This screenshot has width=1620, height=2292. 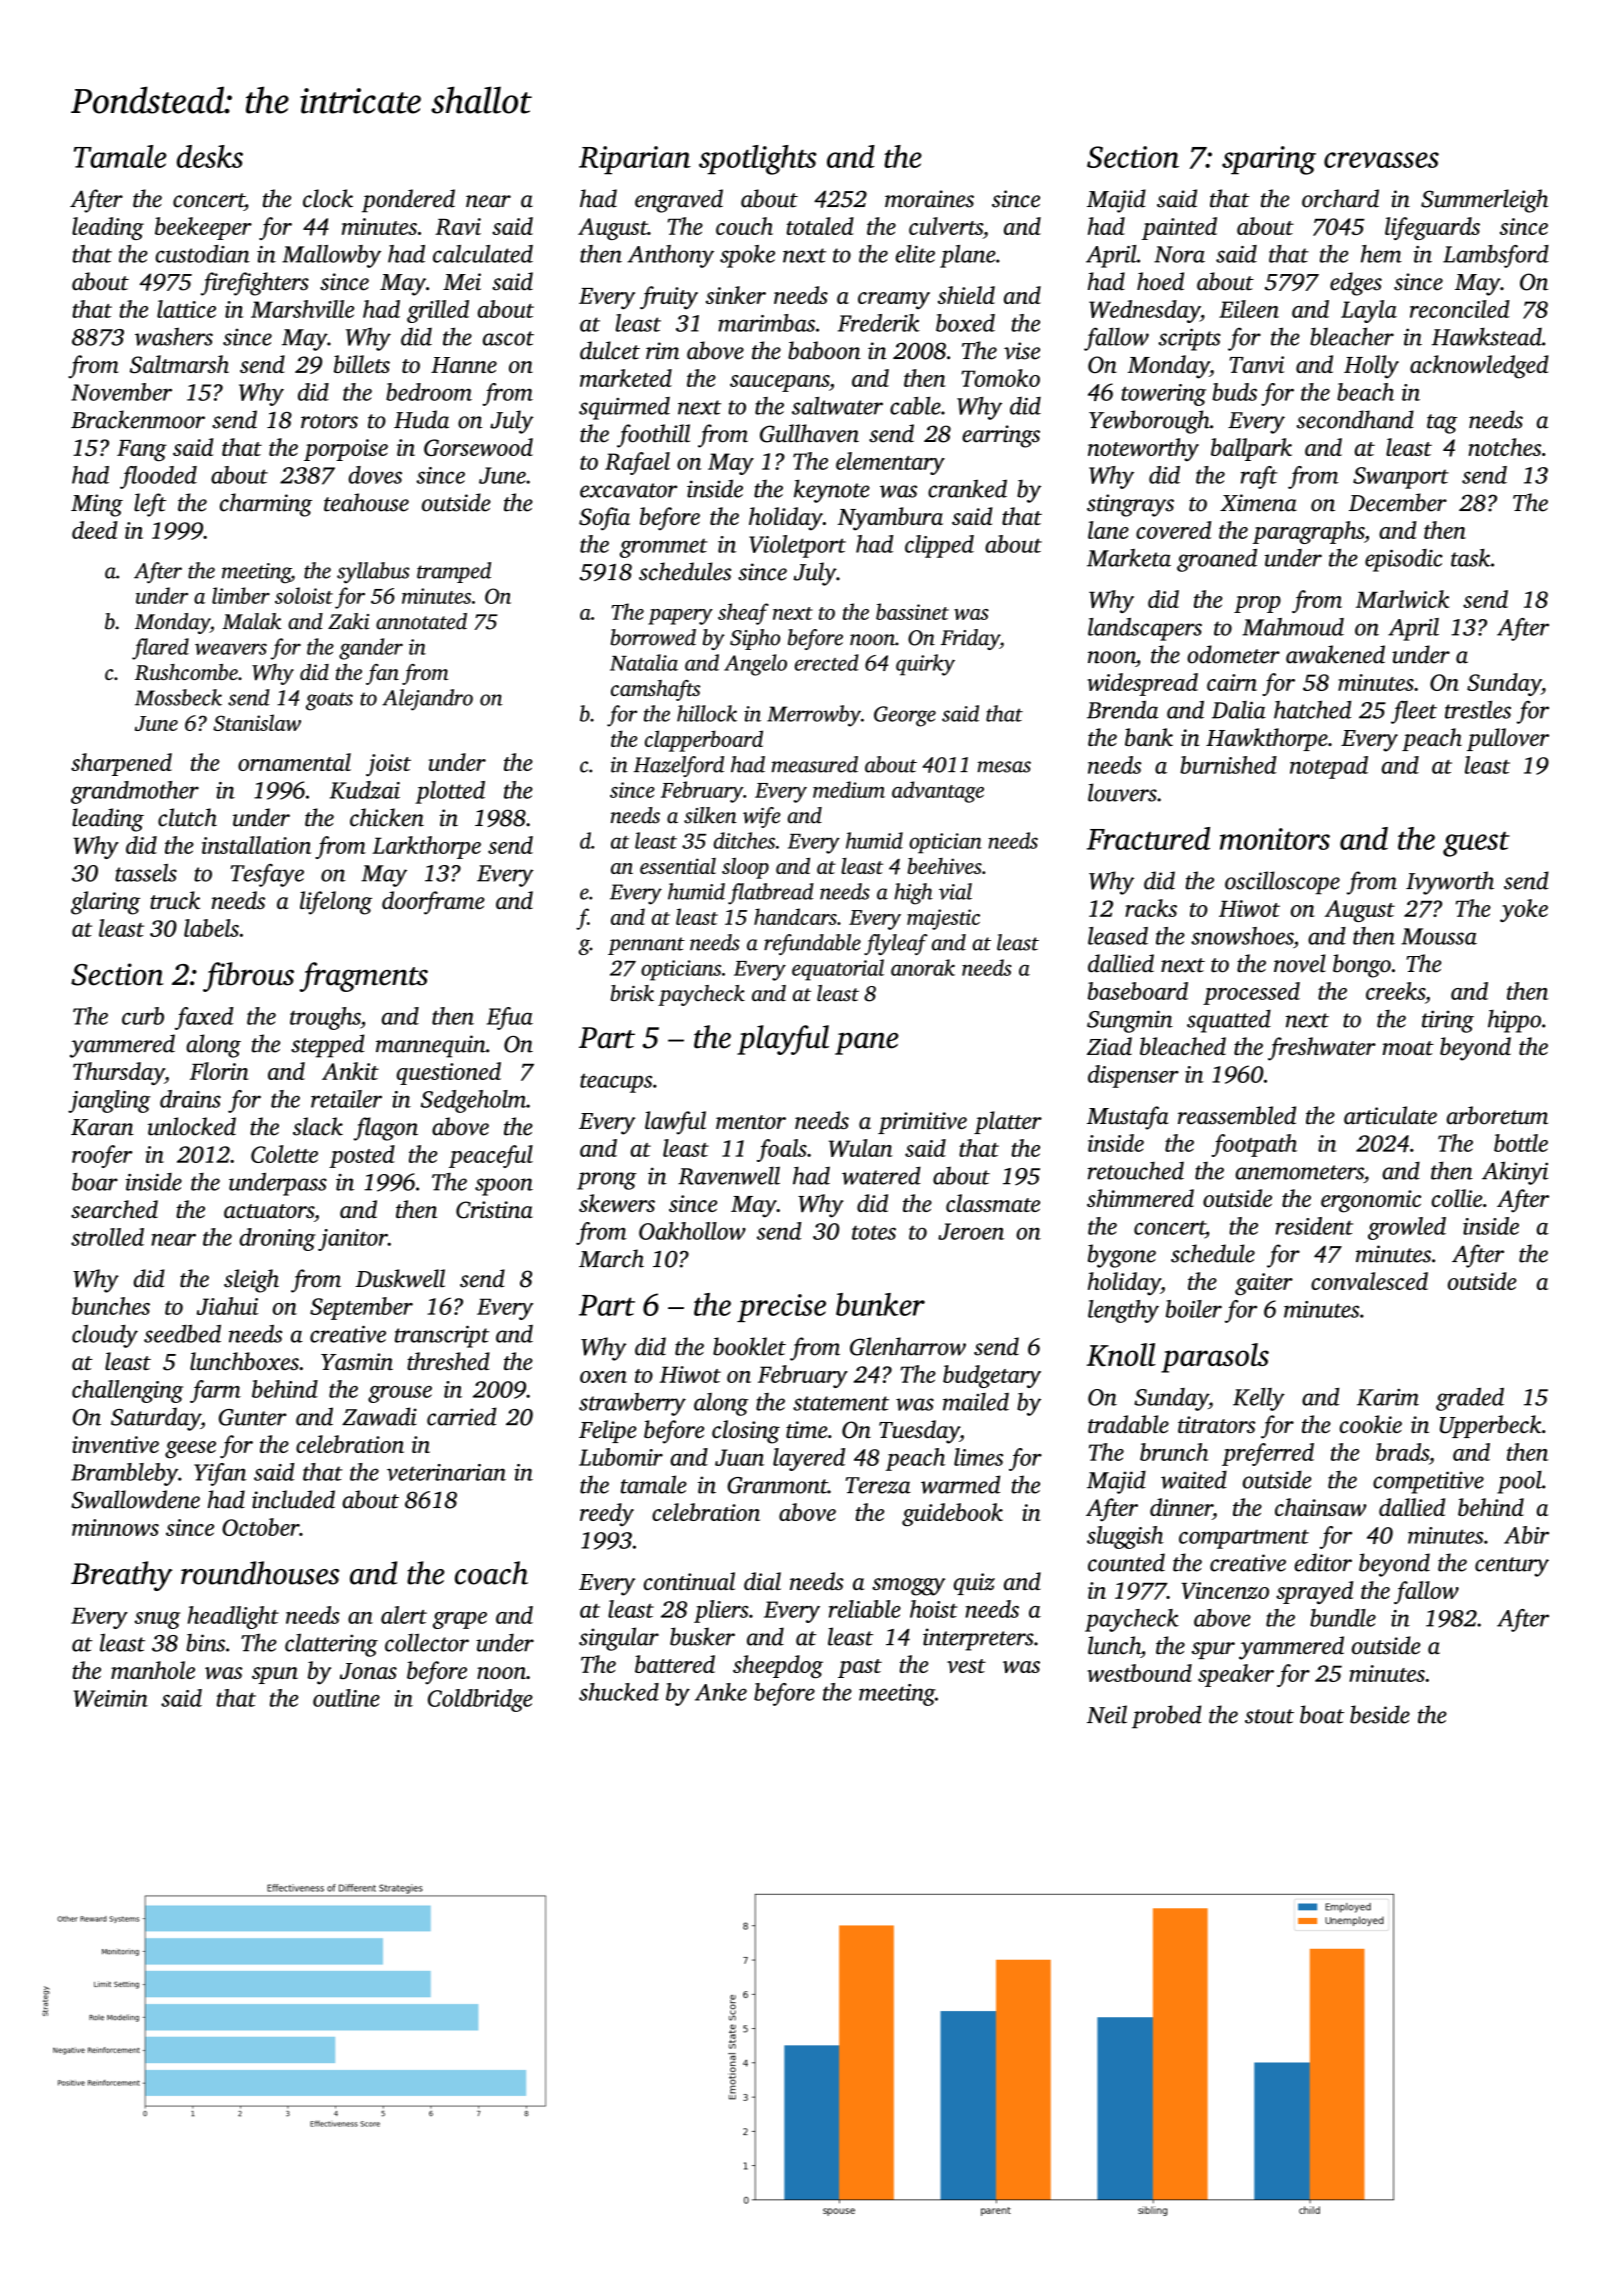 I want to click on truck, so click(x=175, y=900).
